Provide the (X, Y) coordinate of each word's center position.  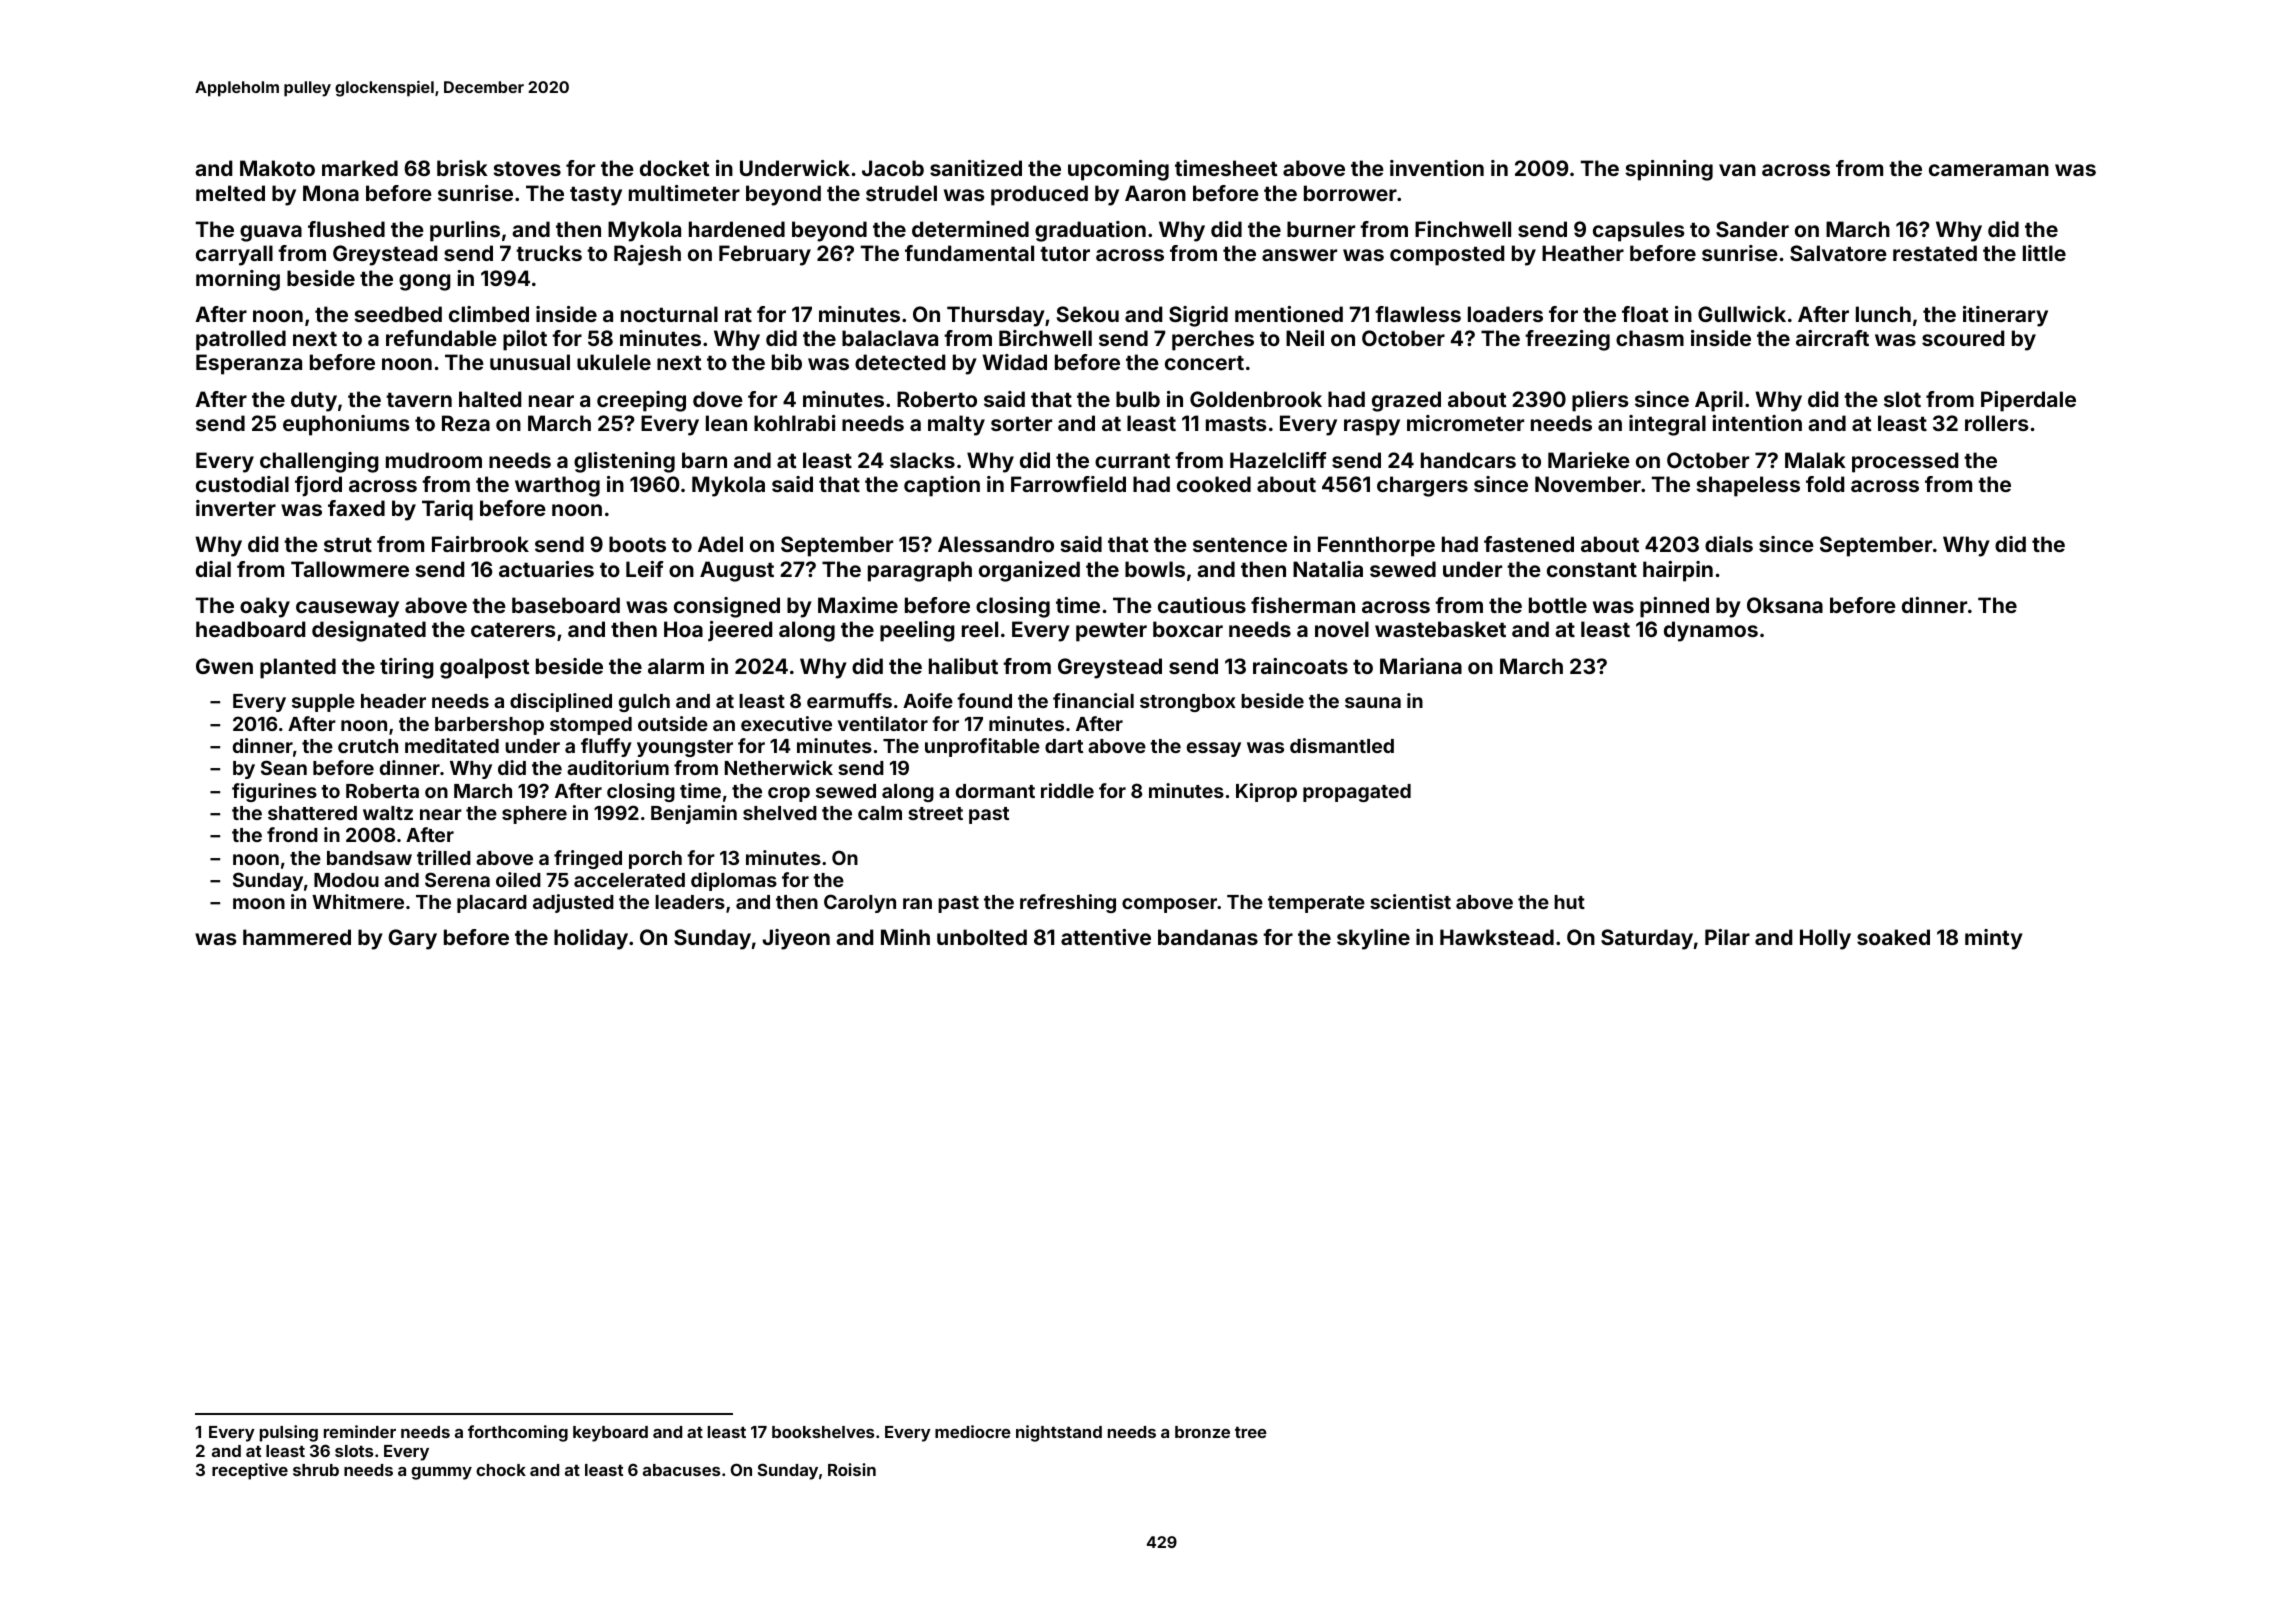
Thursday (996, 316)
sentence (1240, 544)
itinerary (2005, 316)
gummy (441, 1473)
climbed (489, 314)
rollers (1997, 423)
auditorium (618, 767)
